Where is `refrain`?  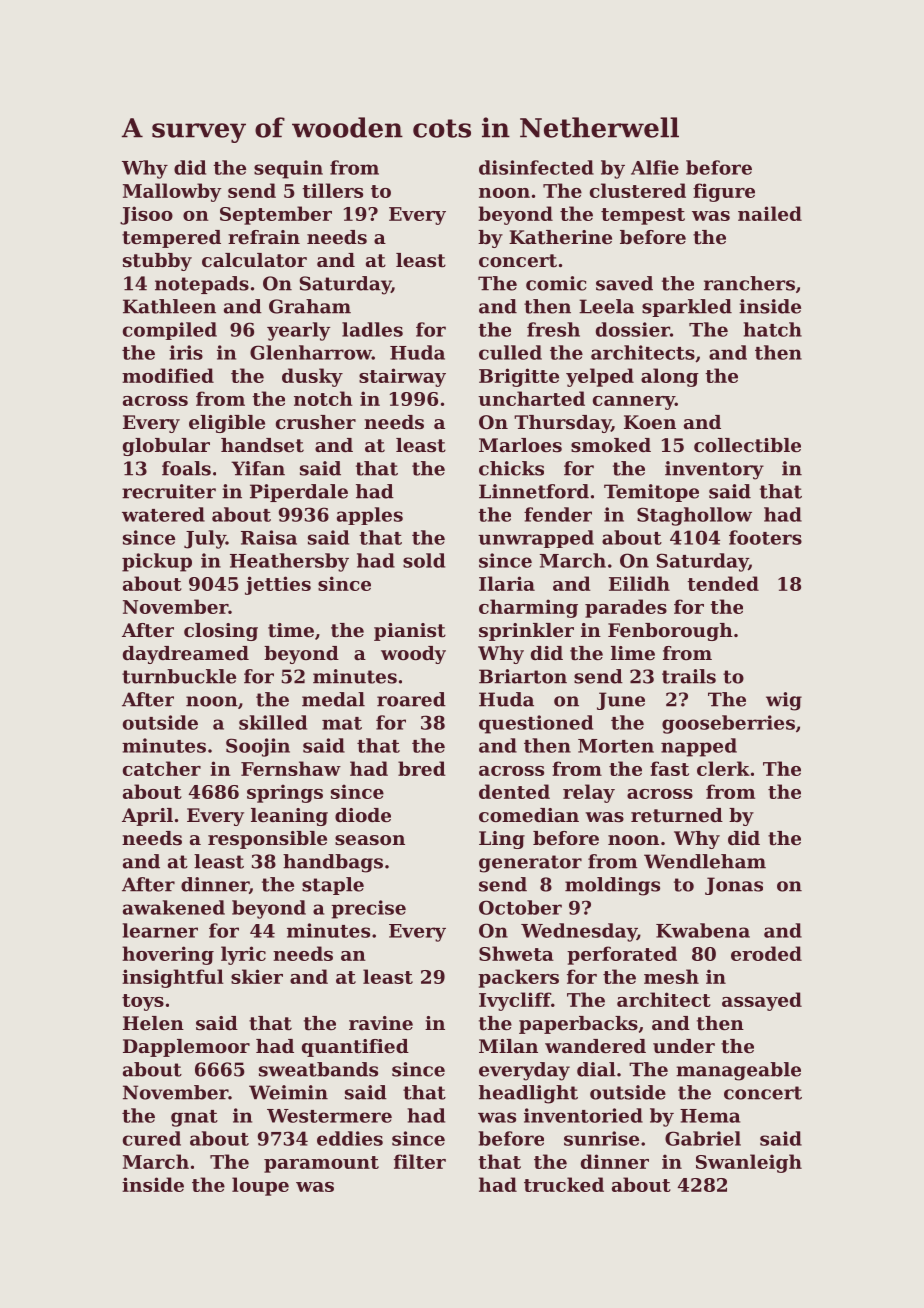 refrain is located at coordinates (264, 237).
